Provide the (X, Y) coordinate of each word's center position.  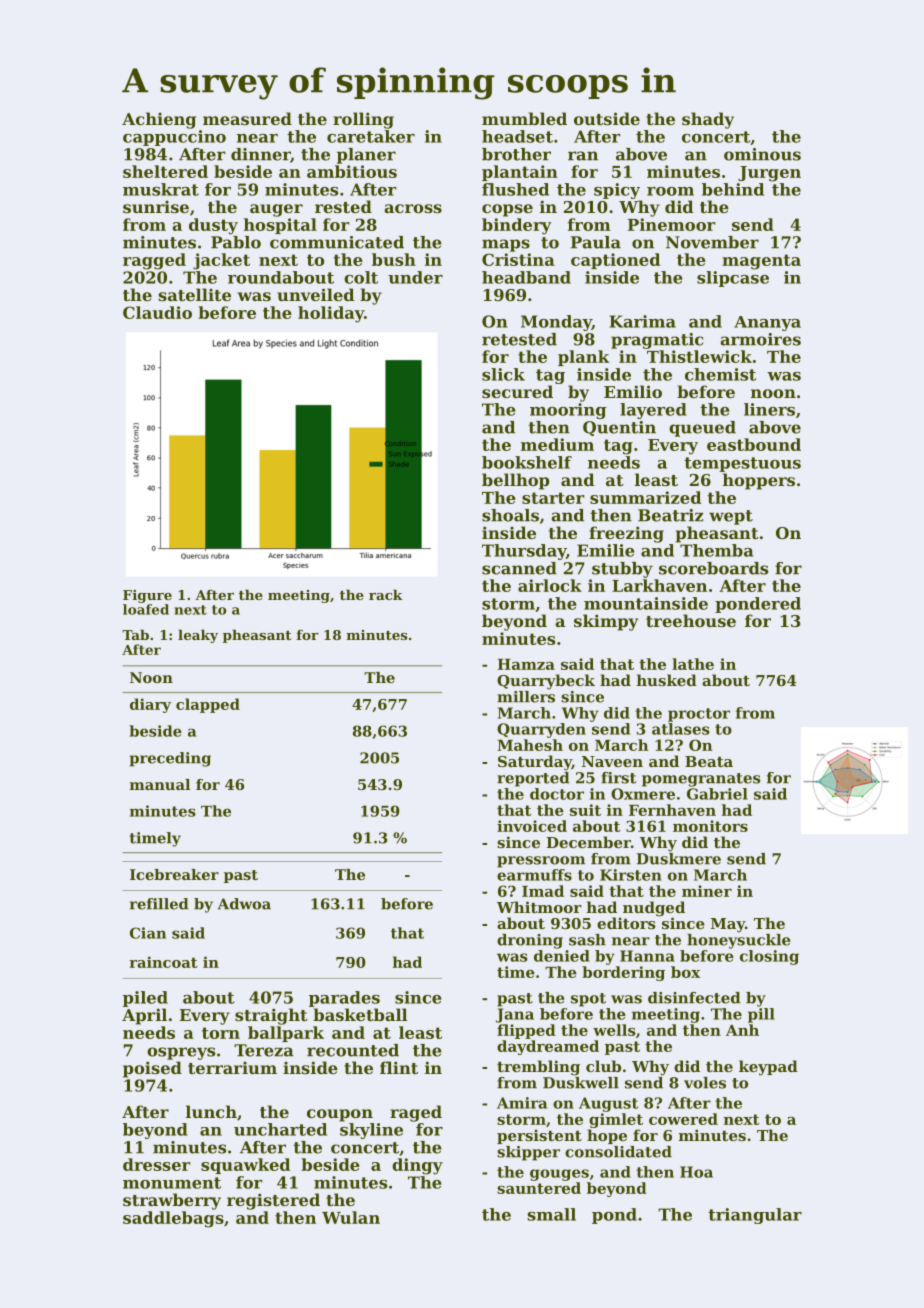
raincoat (163, 962)
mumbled (524, 118)
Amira (522, 1103)
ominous (762, 154)
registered (273, 1201)
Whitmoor (539, 907)
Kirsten (631, 875)
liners (769, 409)
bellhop (515, 481)
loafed (146, 609)
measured (247, 118)
